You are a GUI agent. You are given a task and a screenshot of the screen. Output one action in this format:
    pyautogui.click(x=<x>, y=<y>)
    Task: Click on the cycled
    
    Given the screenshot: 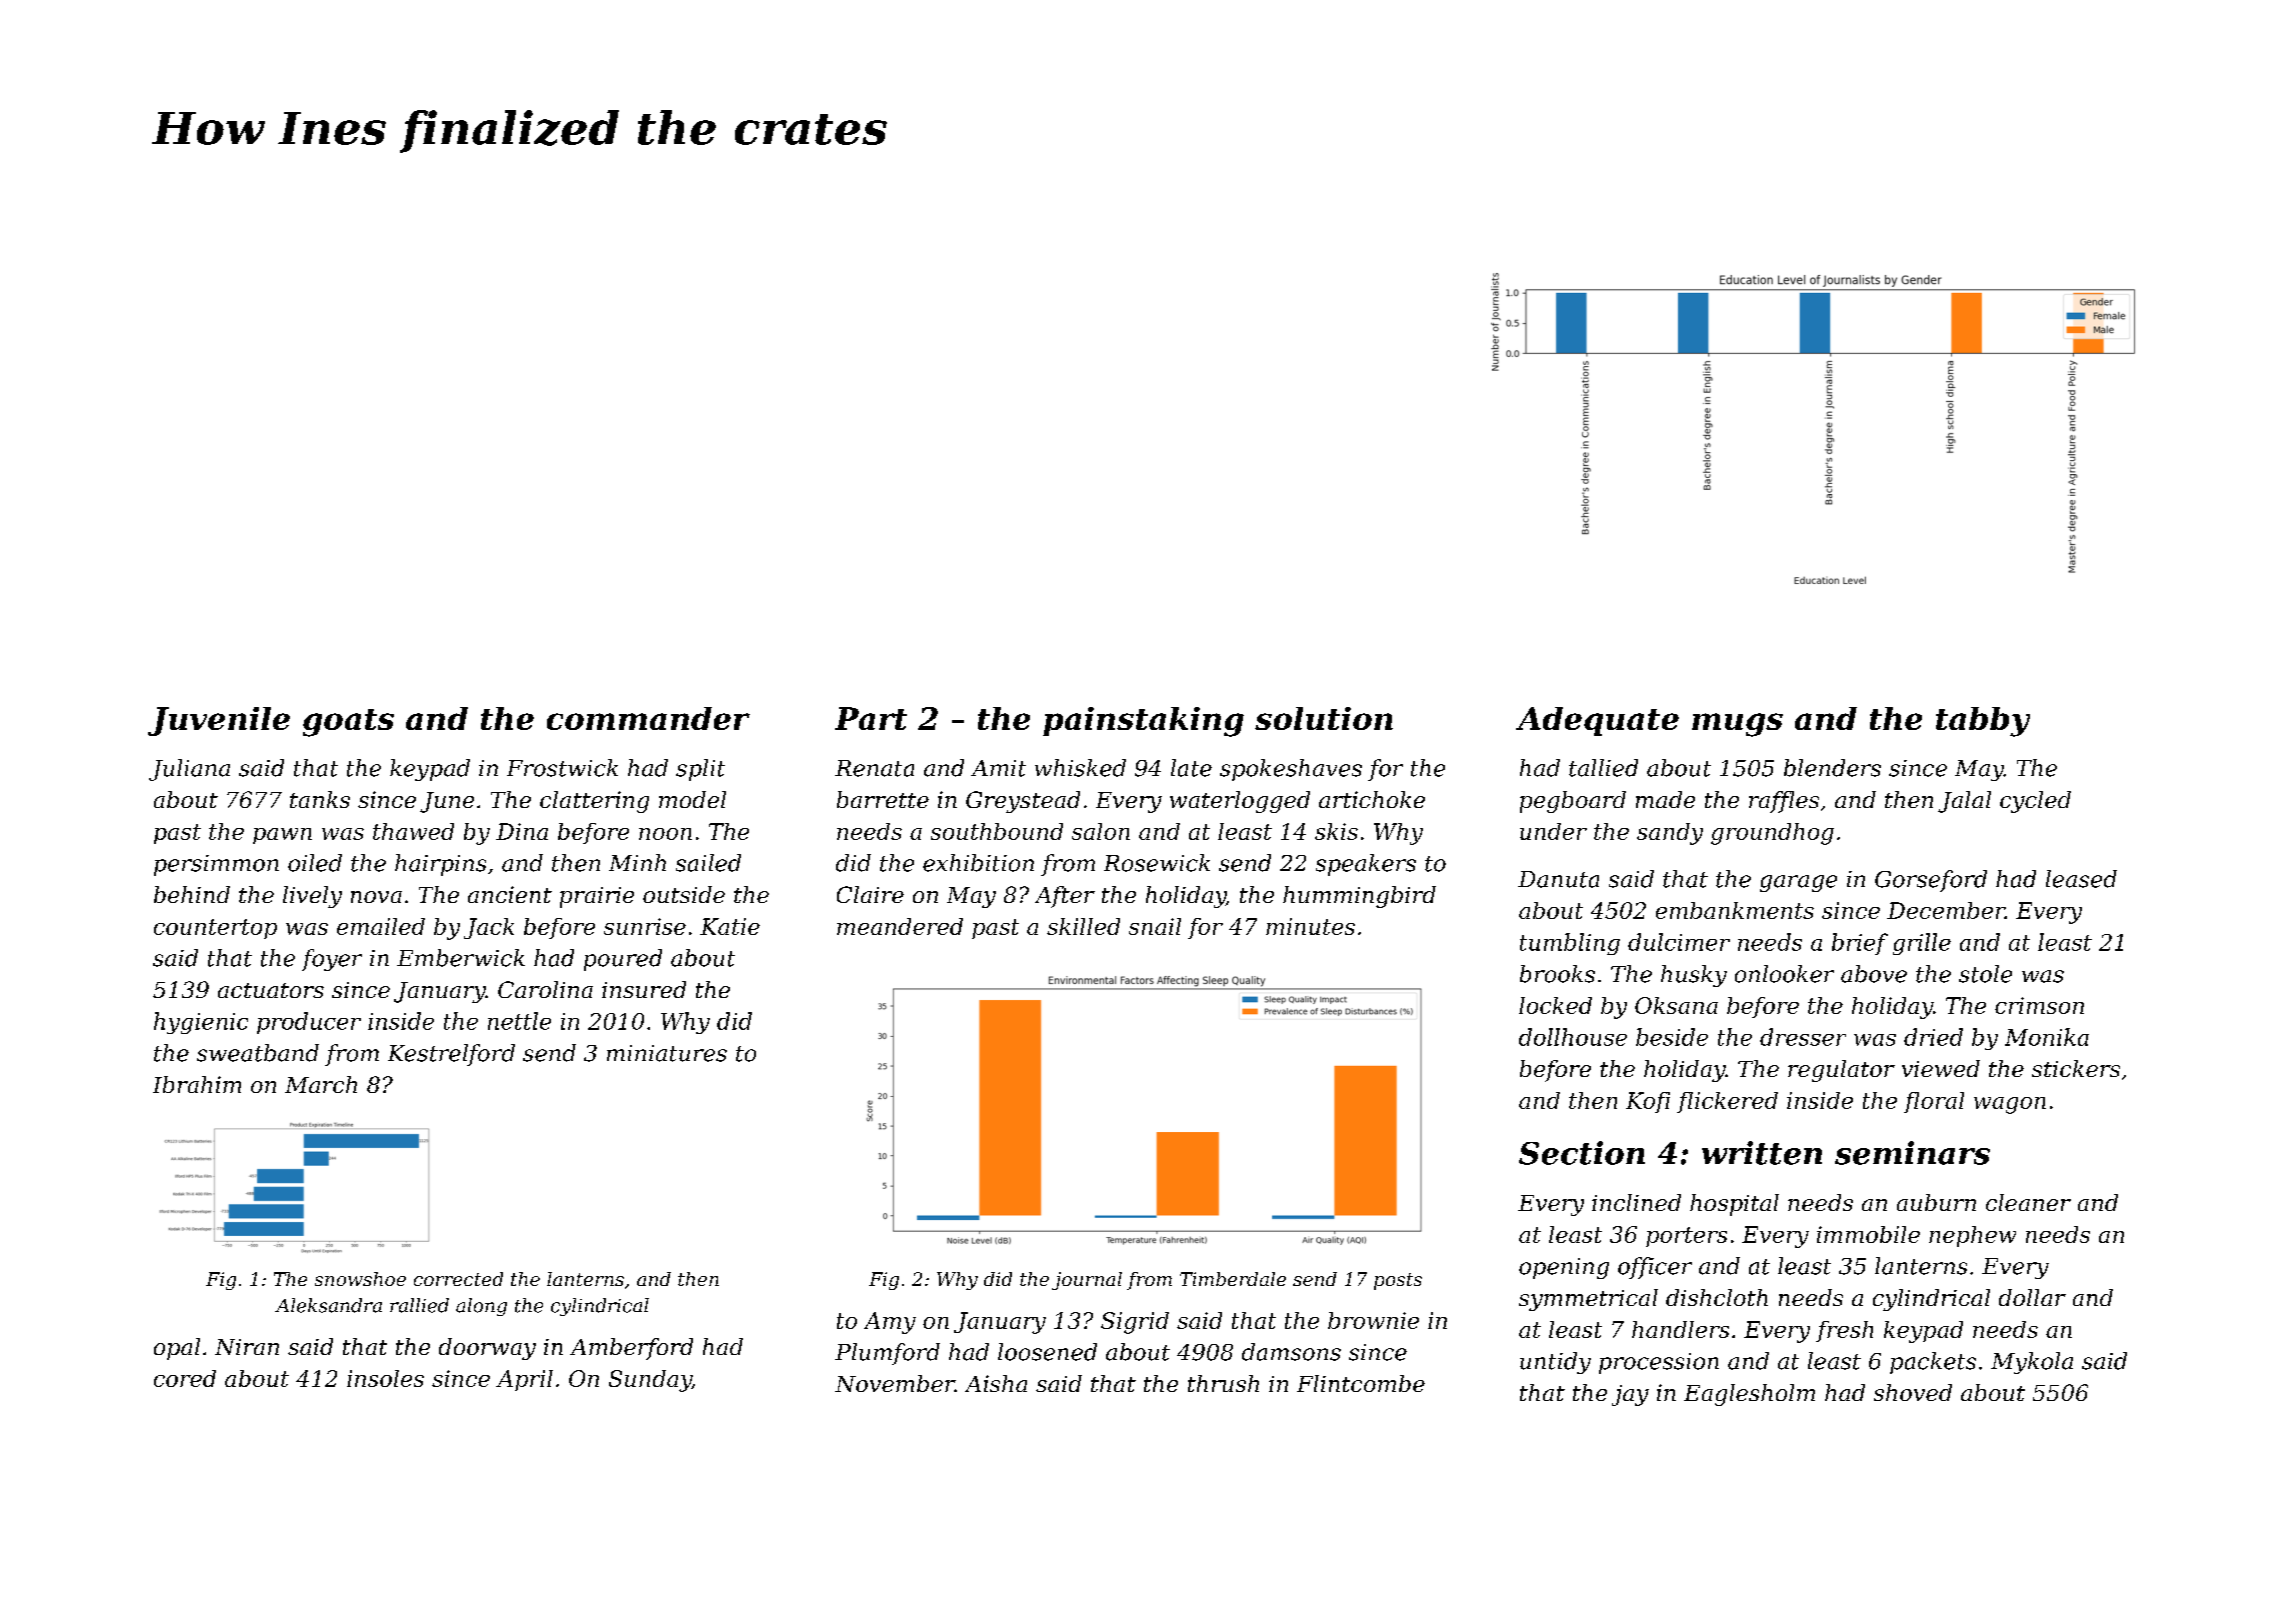 What is the action you would take?
    pyautogui.click(x=2035, y=802)
